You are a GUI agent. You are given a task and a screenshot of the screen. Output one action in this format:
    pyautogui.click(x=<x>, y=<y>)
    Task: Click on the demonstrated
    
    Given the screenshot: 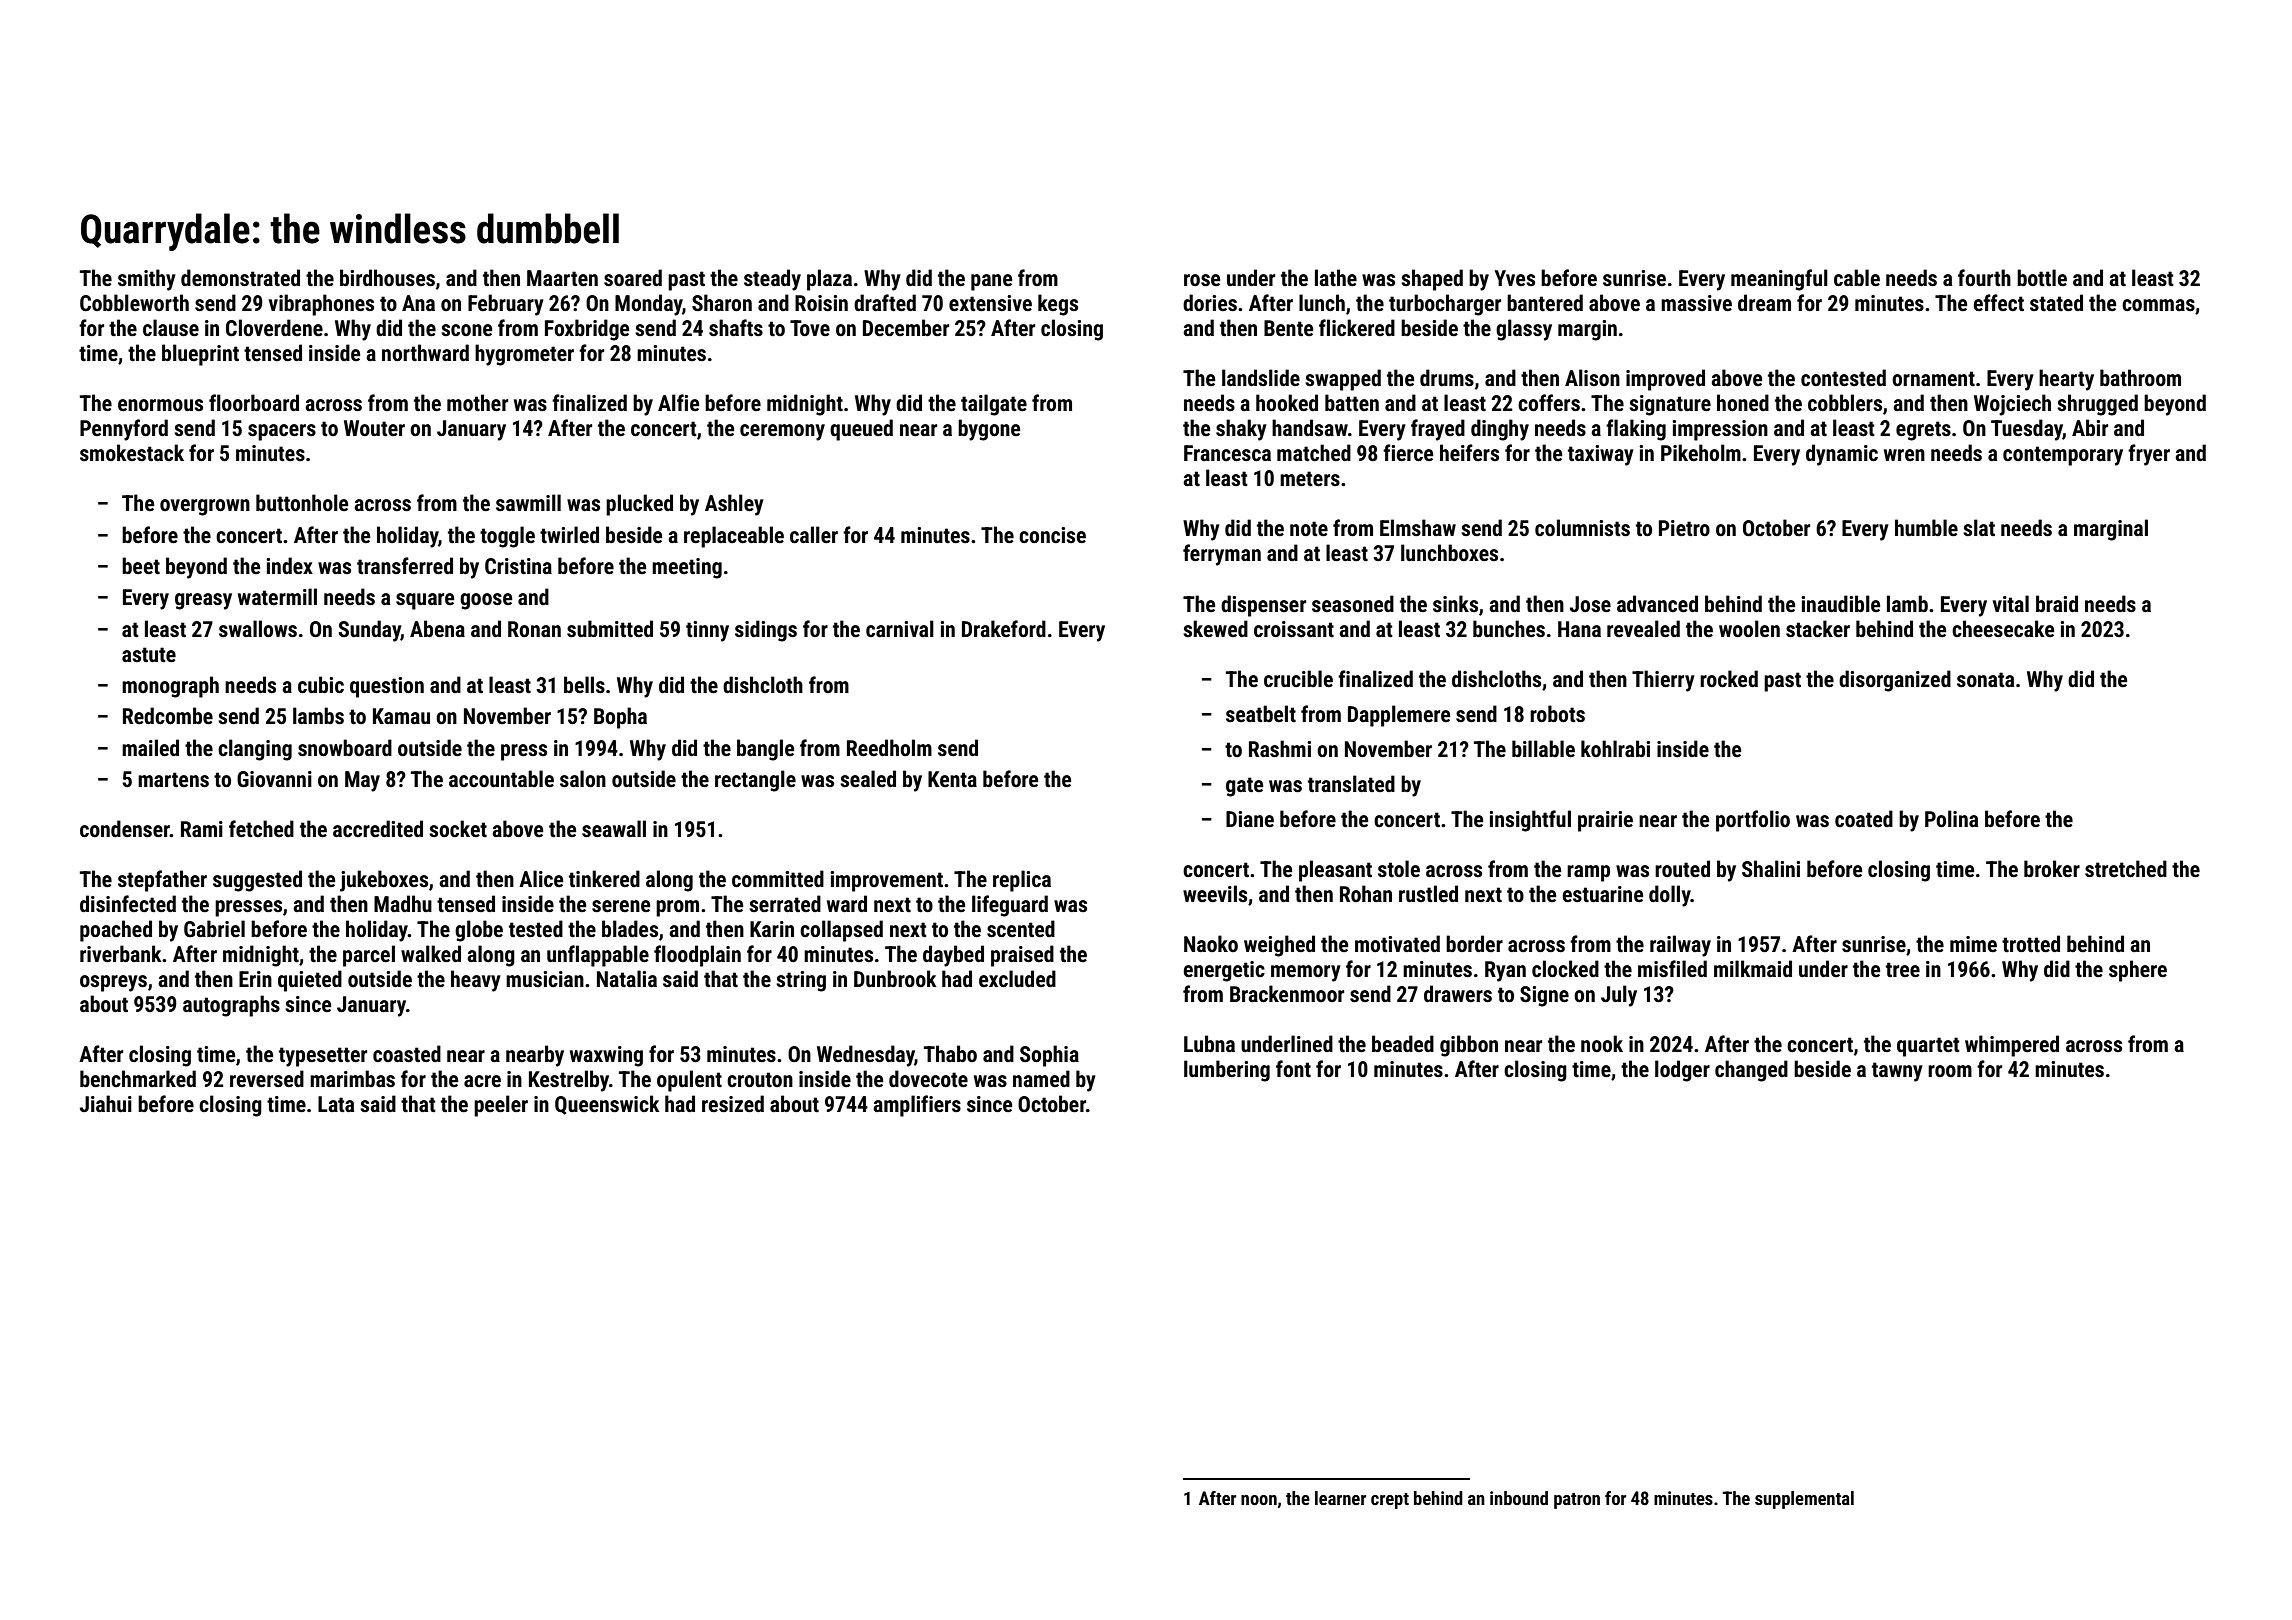 What is the action you would take?
    pyautogui.click(x=240, y=278)
